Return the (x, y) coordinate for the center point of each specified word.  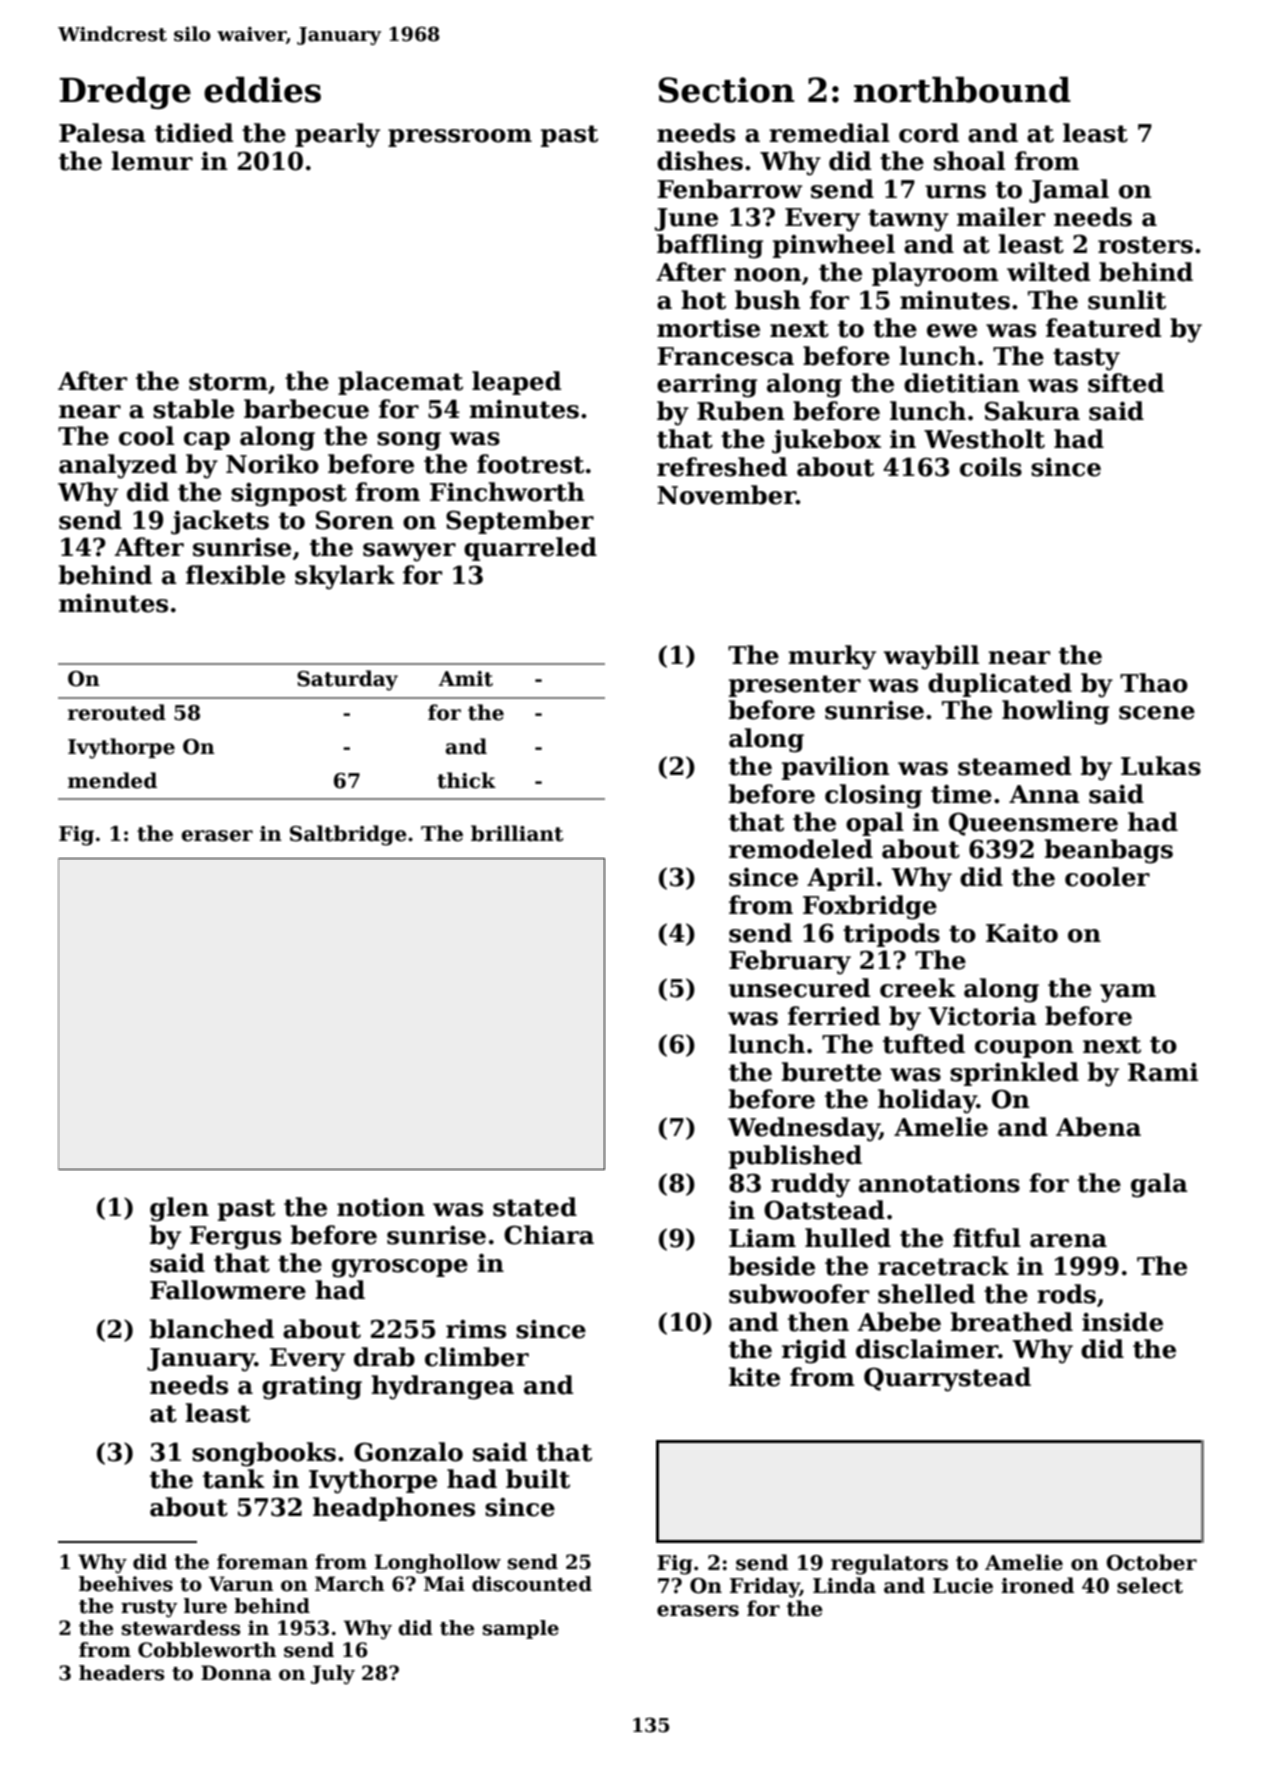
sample (521, 1629)
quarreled (530, 549)
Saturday (347, 680)
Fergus (235, 1238)
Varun (241, 1584)
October (1152, 1562)
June (686, 219)
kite (754, 1377)
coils (991, 467)
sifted (1126, 383)
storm (228, 382)
